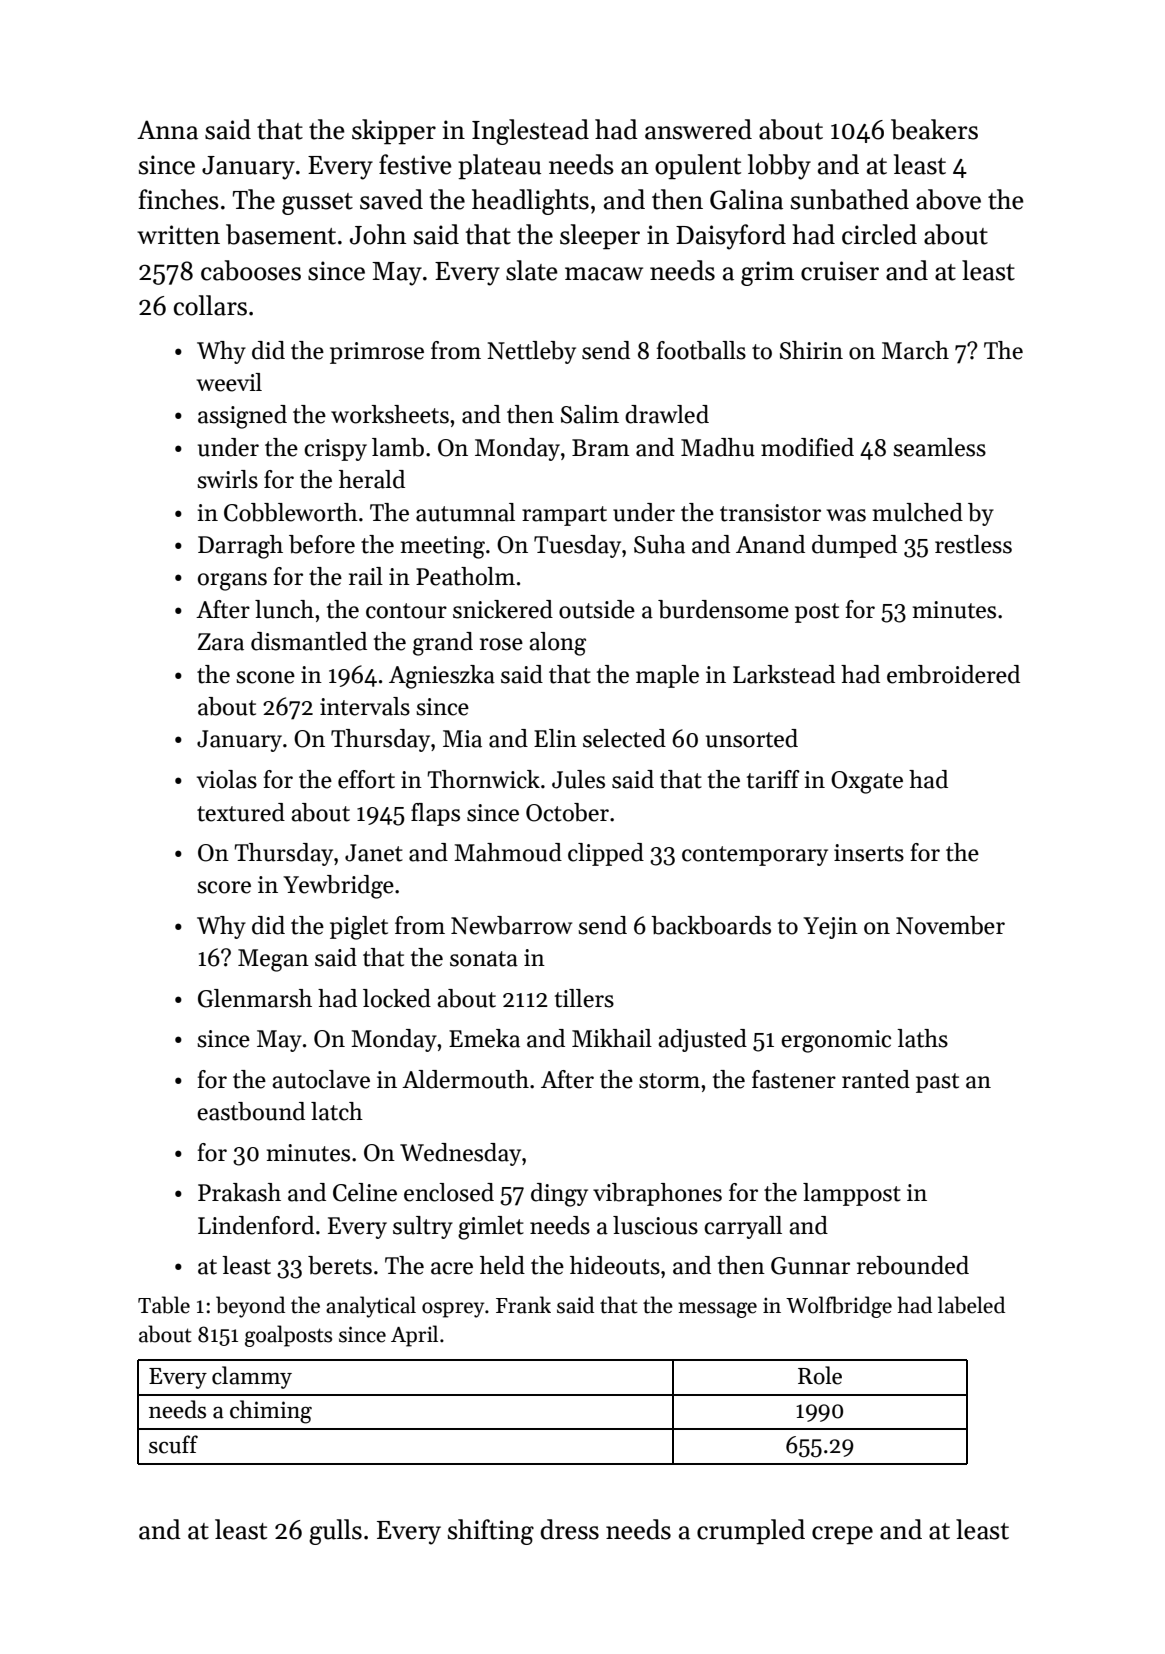 The image size is (1165, 1654). Describe the element at coordinates (390, 414) in the image. I see `worksheets` at that location.
